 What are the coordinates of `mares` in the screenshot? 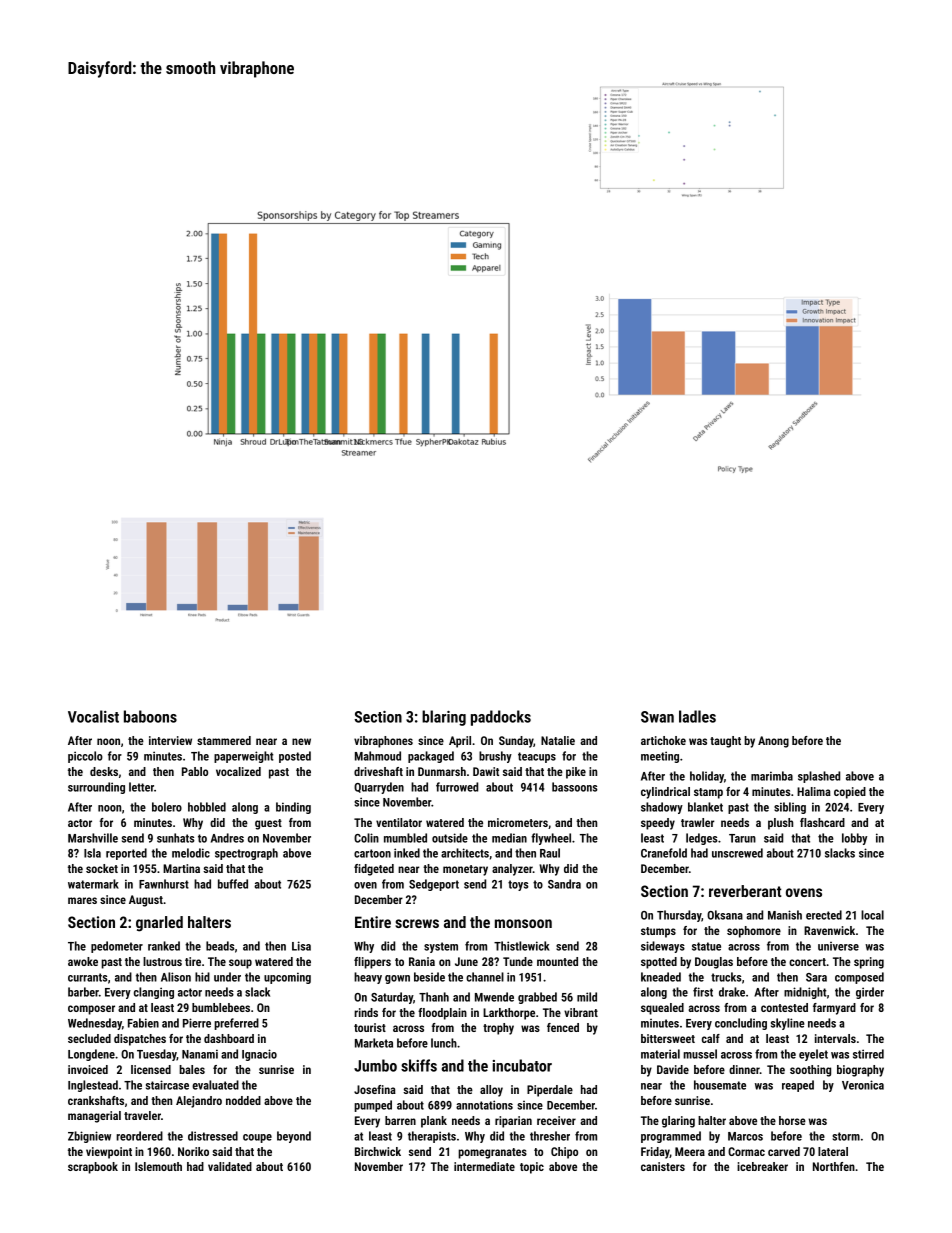 It's located at (82, 900).
